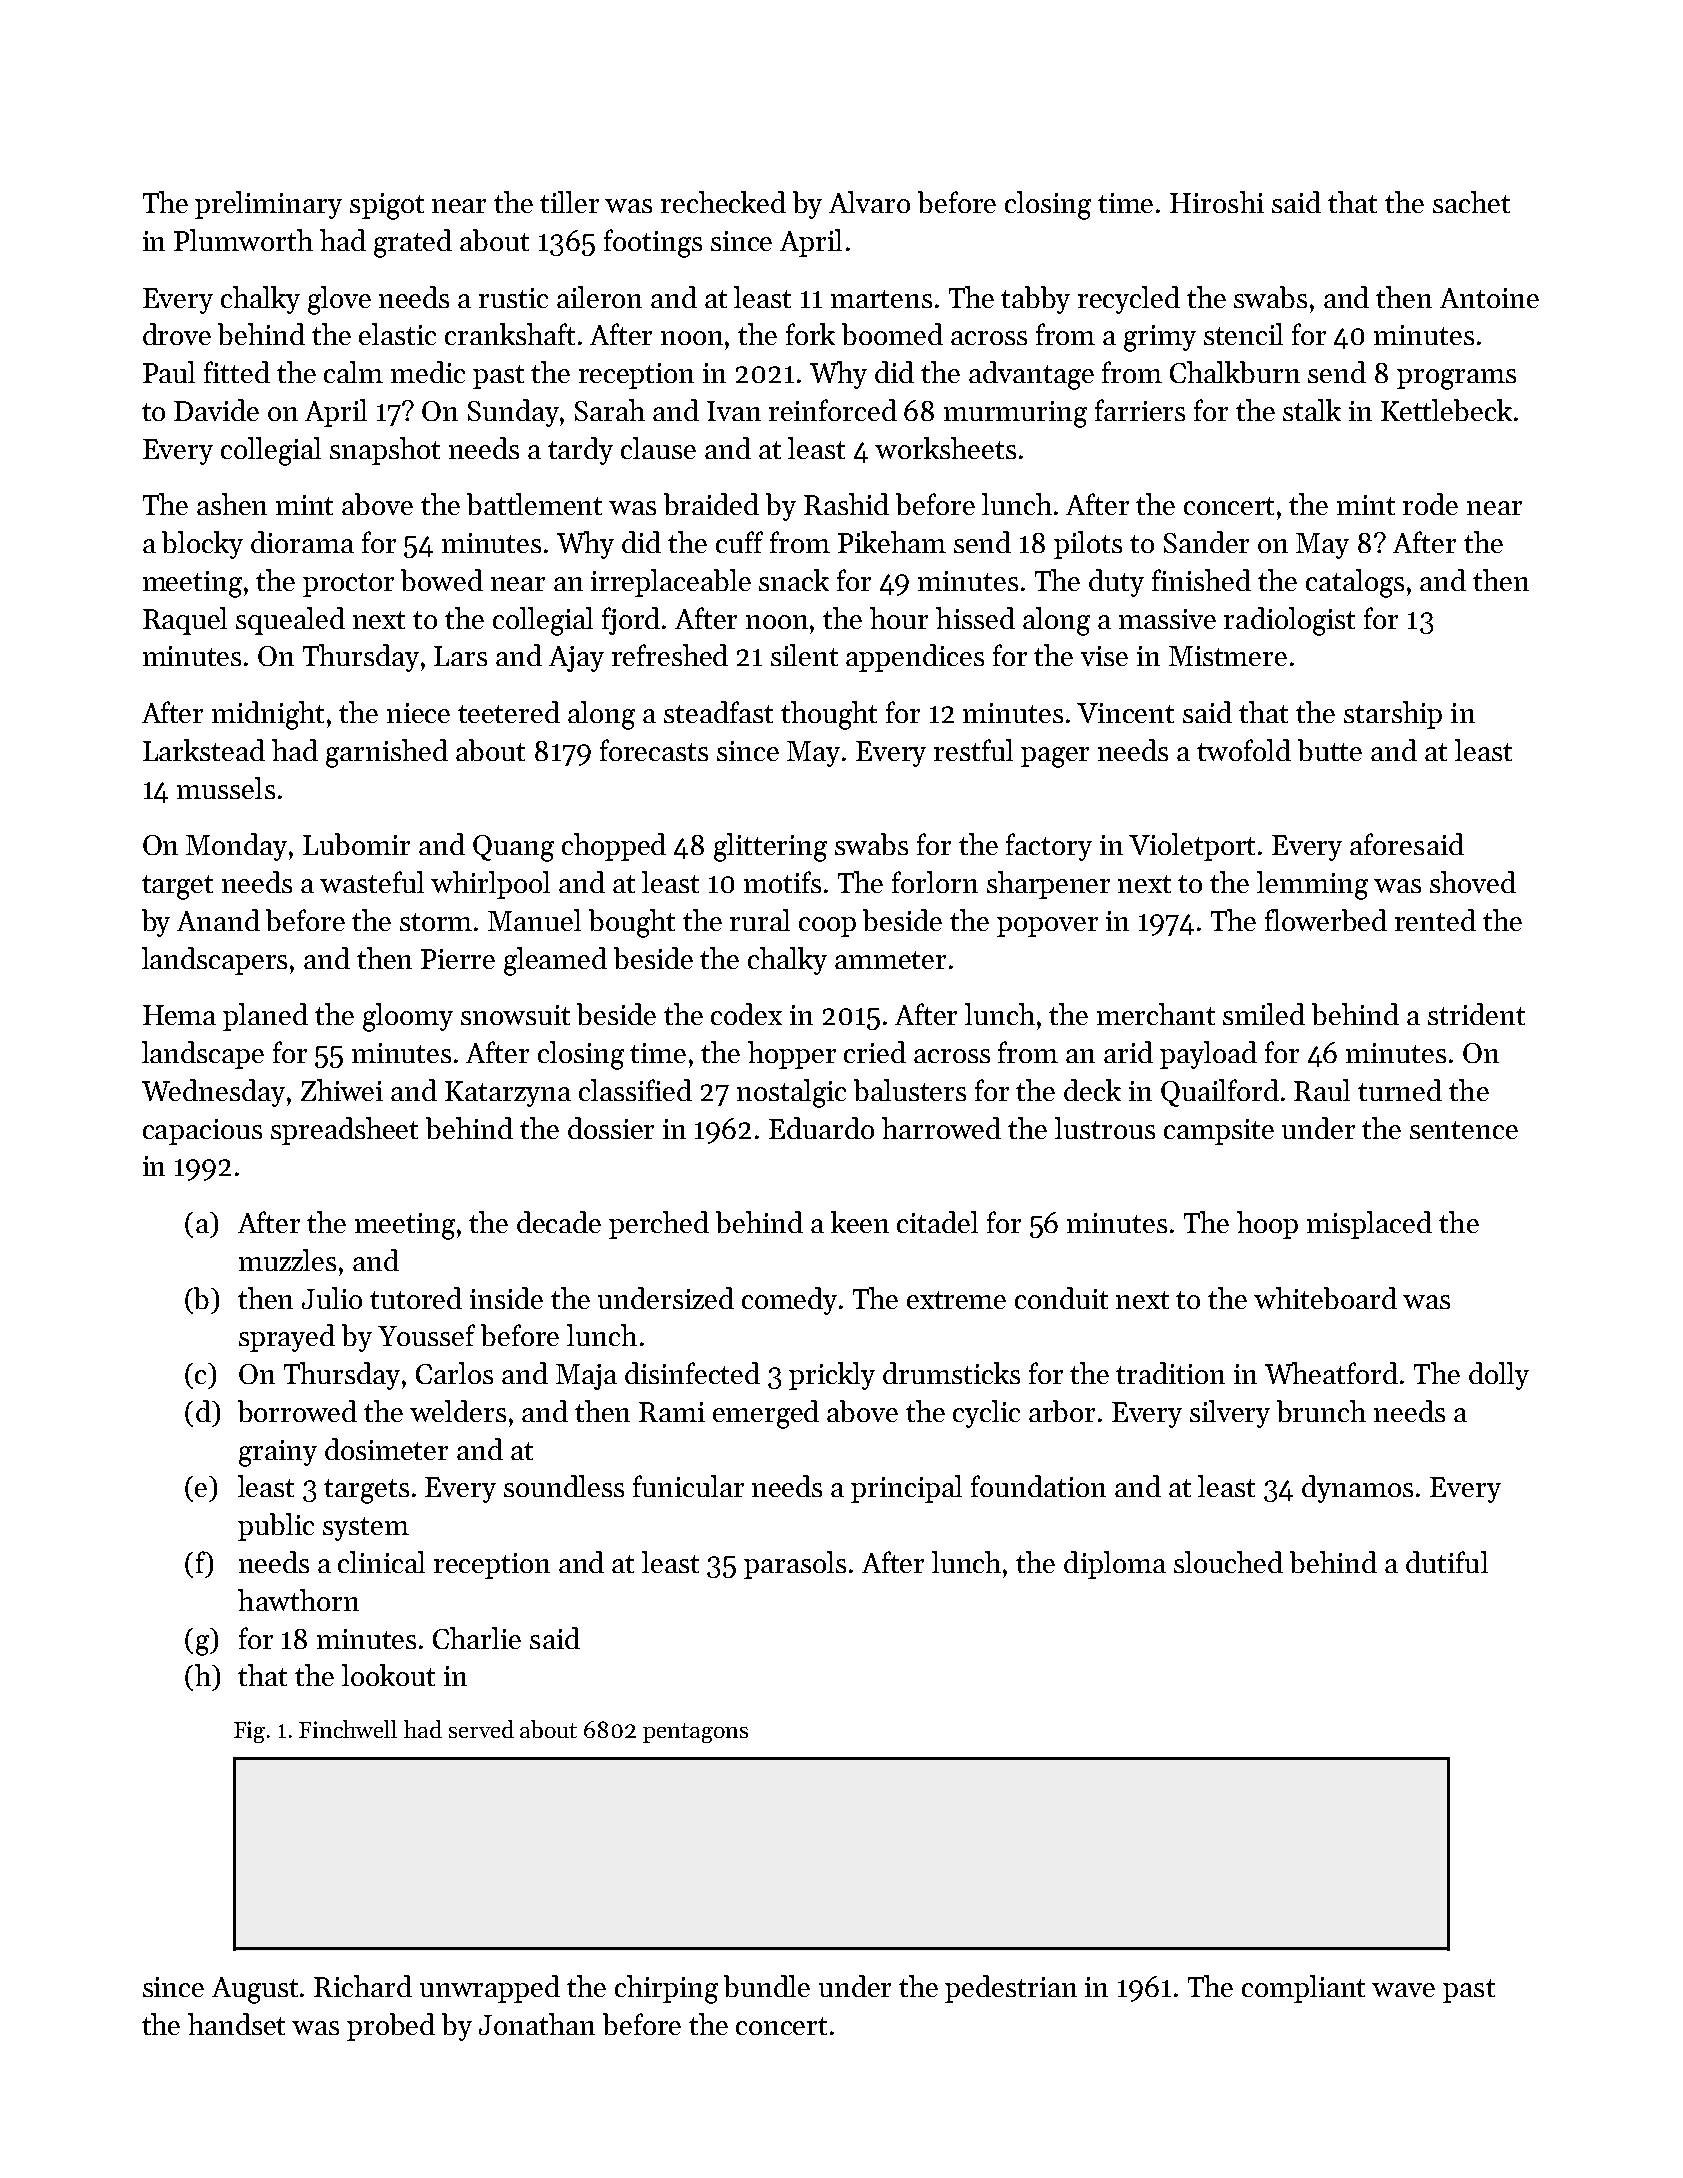  I want to click on pentagons, so click(695, 1733).
